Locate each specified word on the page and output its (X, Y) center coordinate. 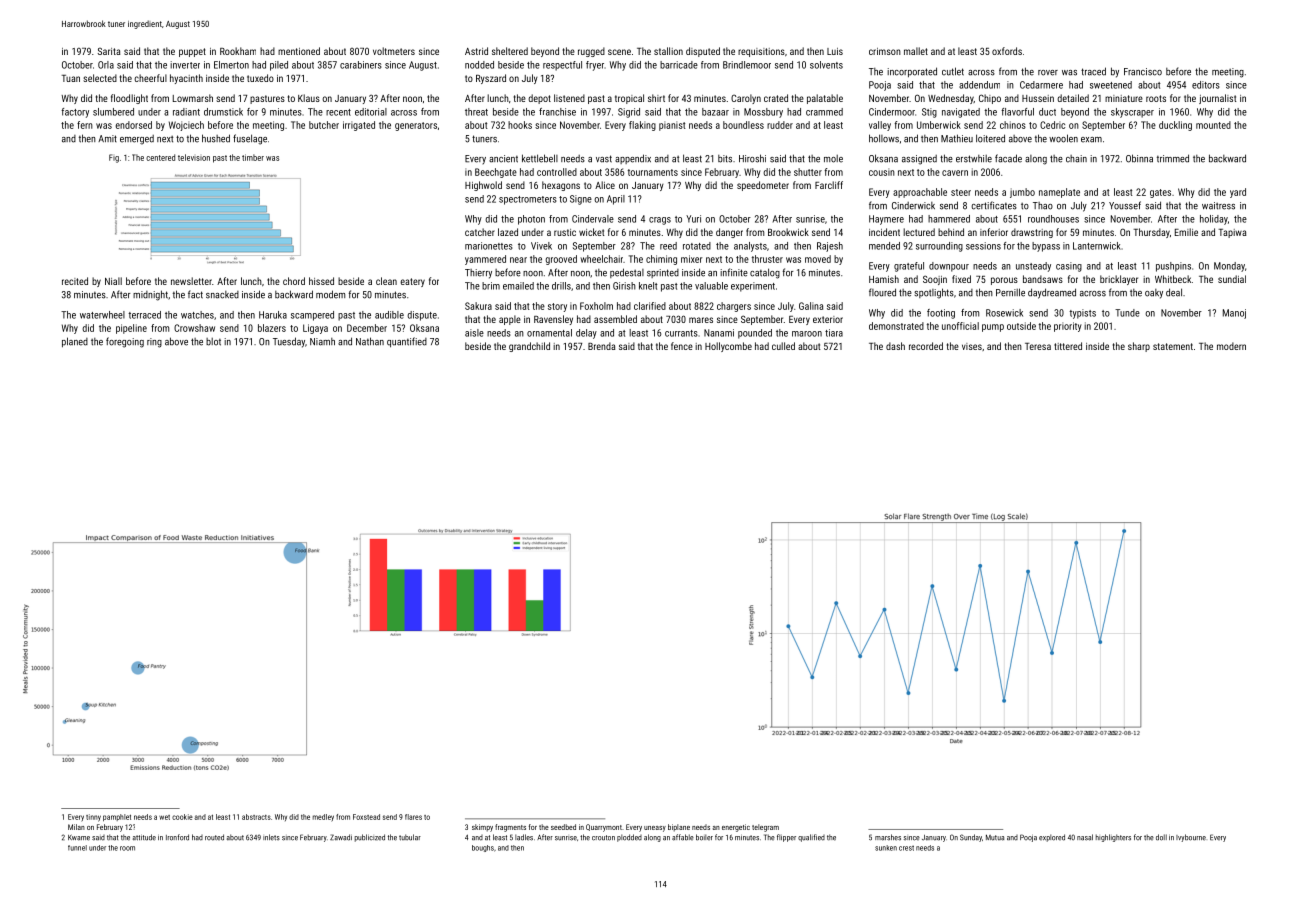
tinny (93, 818)
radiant (186, 112)
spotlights (934, 293)
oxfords (1007, 51)
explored (1052, 838)
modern (1231, 346)
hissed (321, 281)
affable (683, 837)
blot (213, 342)
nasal (1085, 837)
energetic (736, 828)
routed (214, 837)
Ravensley (553, 320)
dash (895, 346)
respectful (562, 66)
